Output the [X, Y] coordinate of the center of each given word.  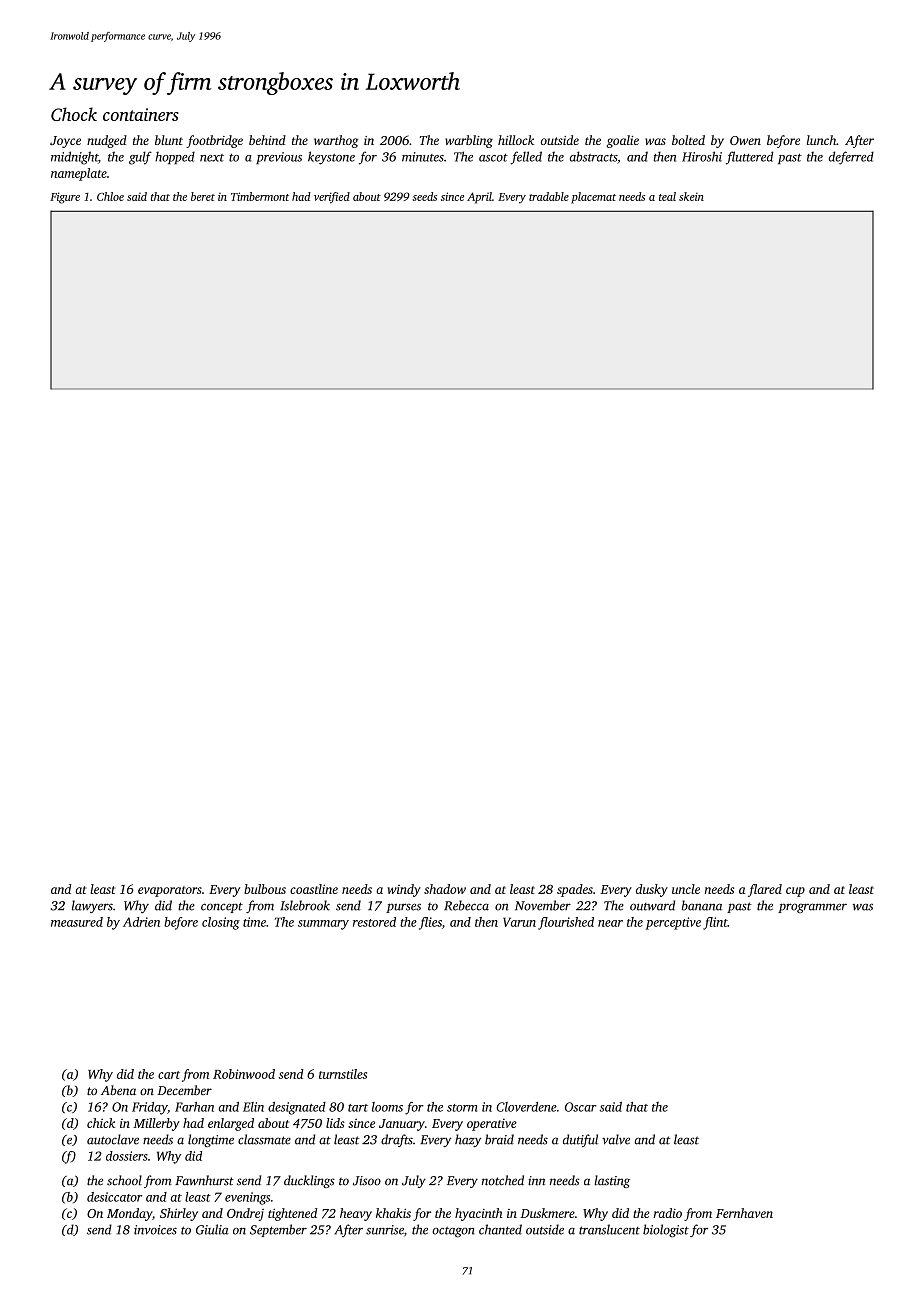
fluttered [749, 158]
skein [691, 196]
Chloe [110, 196]
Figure [65, 198]
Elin [253, 1107]
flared [765, 890]
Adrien [141, 922]
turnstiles [343, 1074]
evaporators [170, 891]
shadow [445, 889]
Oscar [581, 1107]
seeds [424, 196]
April [479, 198]
